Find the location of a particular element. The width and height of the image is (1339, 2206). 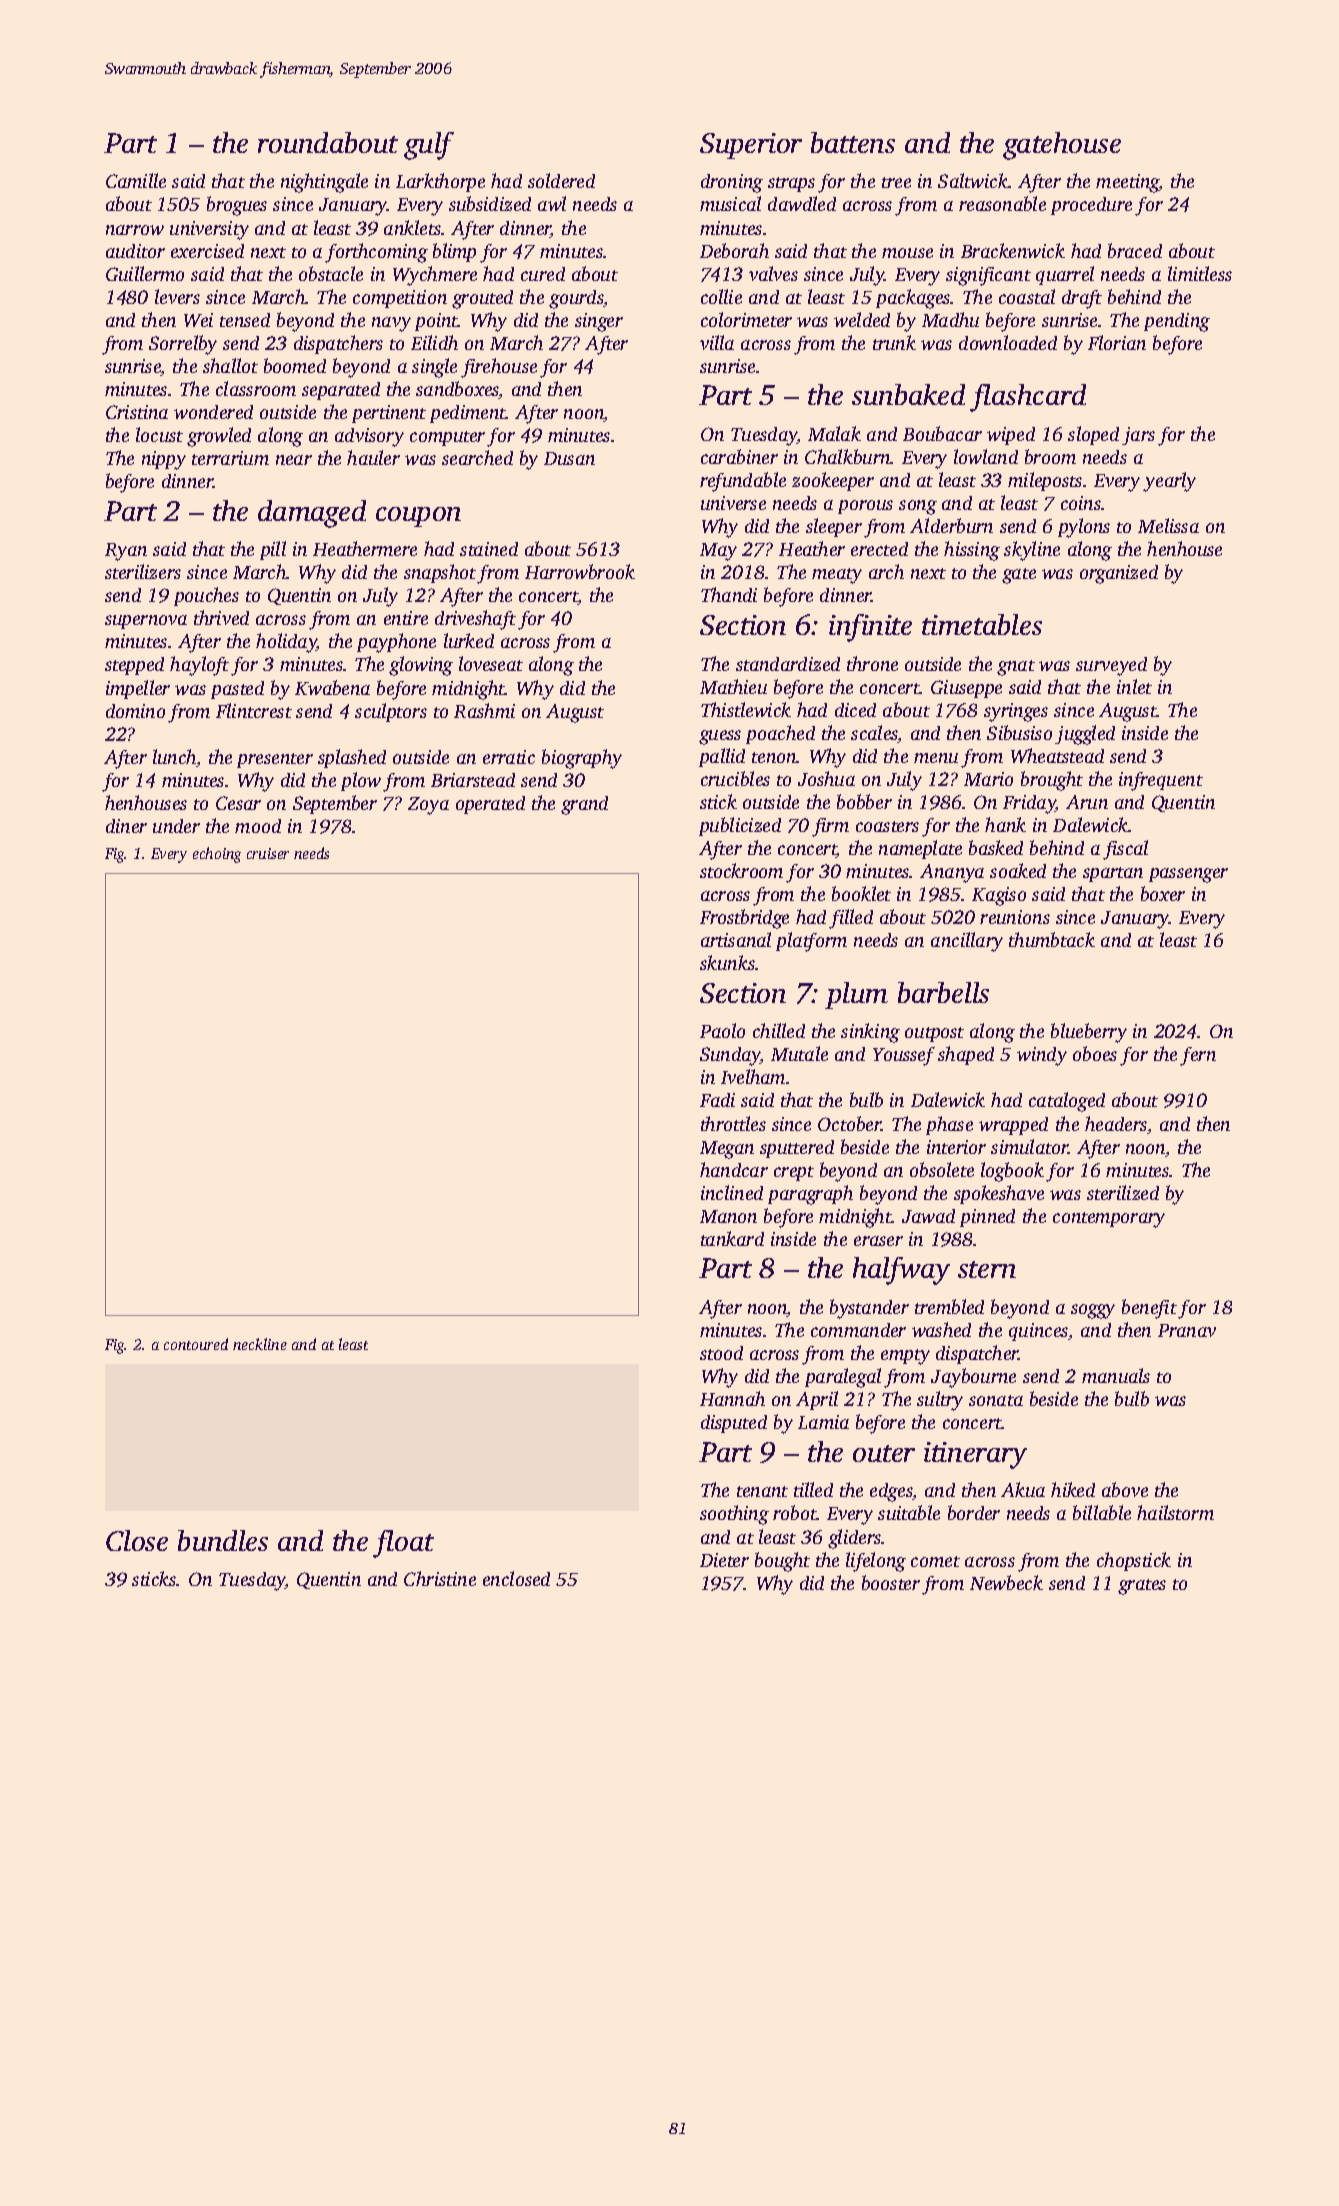

tankard is located at coordinates (732, 1238).
